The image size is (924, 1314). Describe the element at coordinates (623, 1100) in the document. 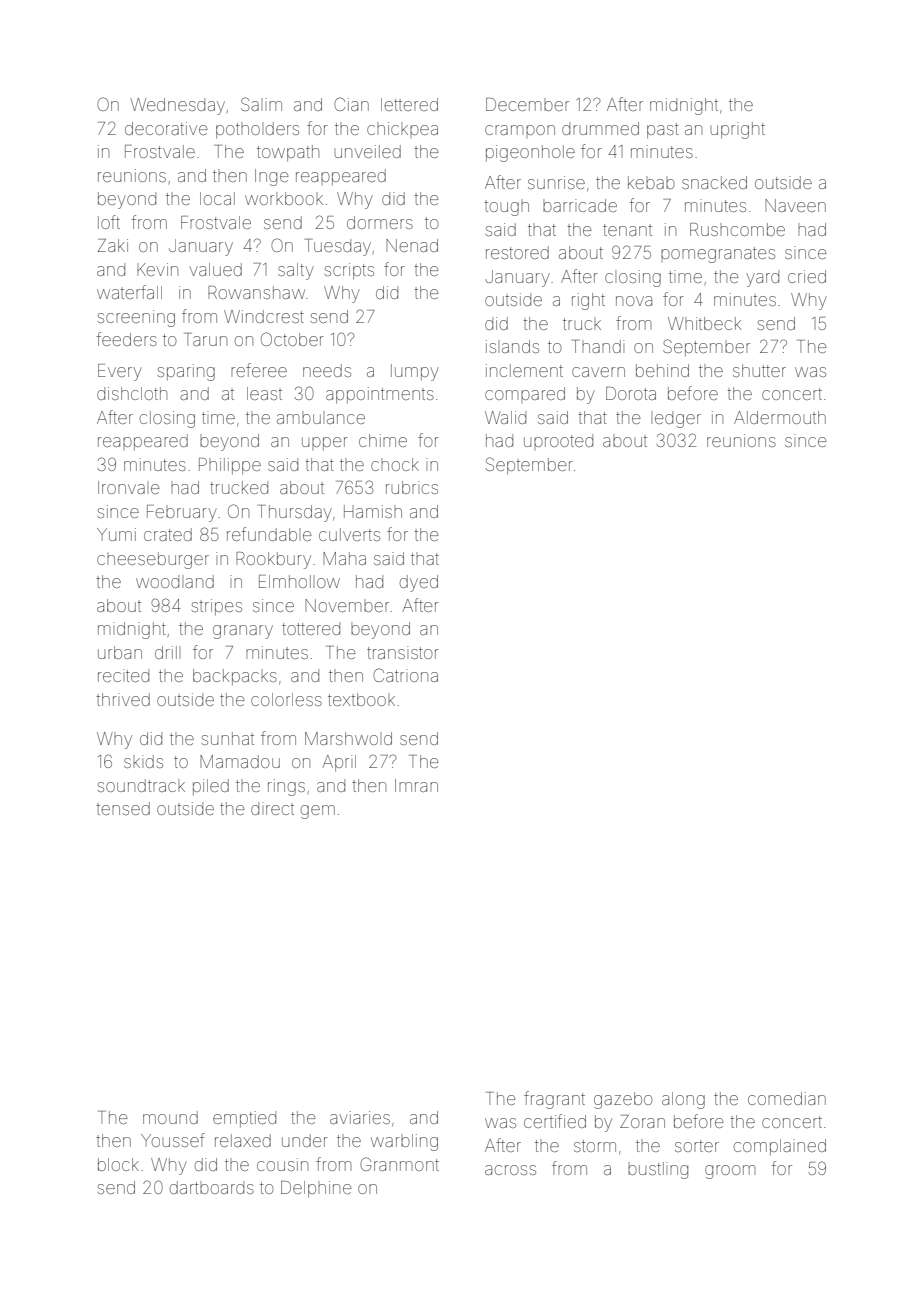

I see `gazebo` at that location.
